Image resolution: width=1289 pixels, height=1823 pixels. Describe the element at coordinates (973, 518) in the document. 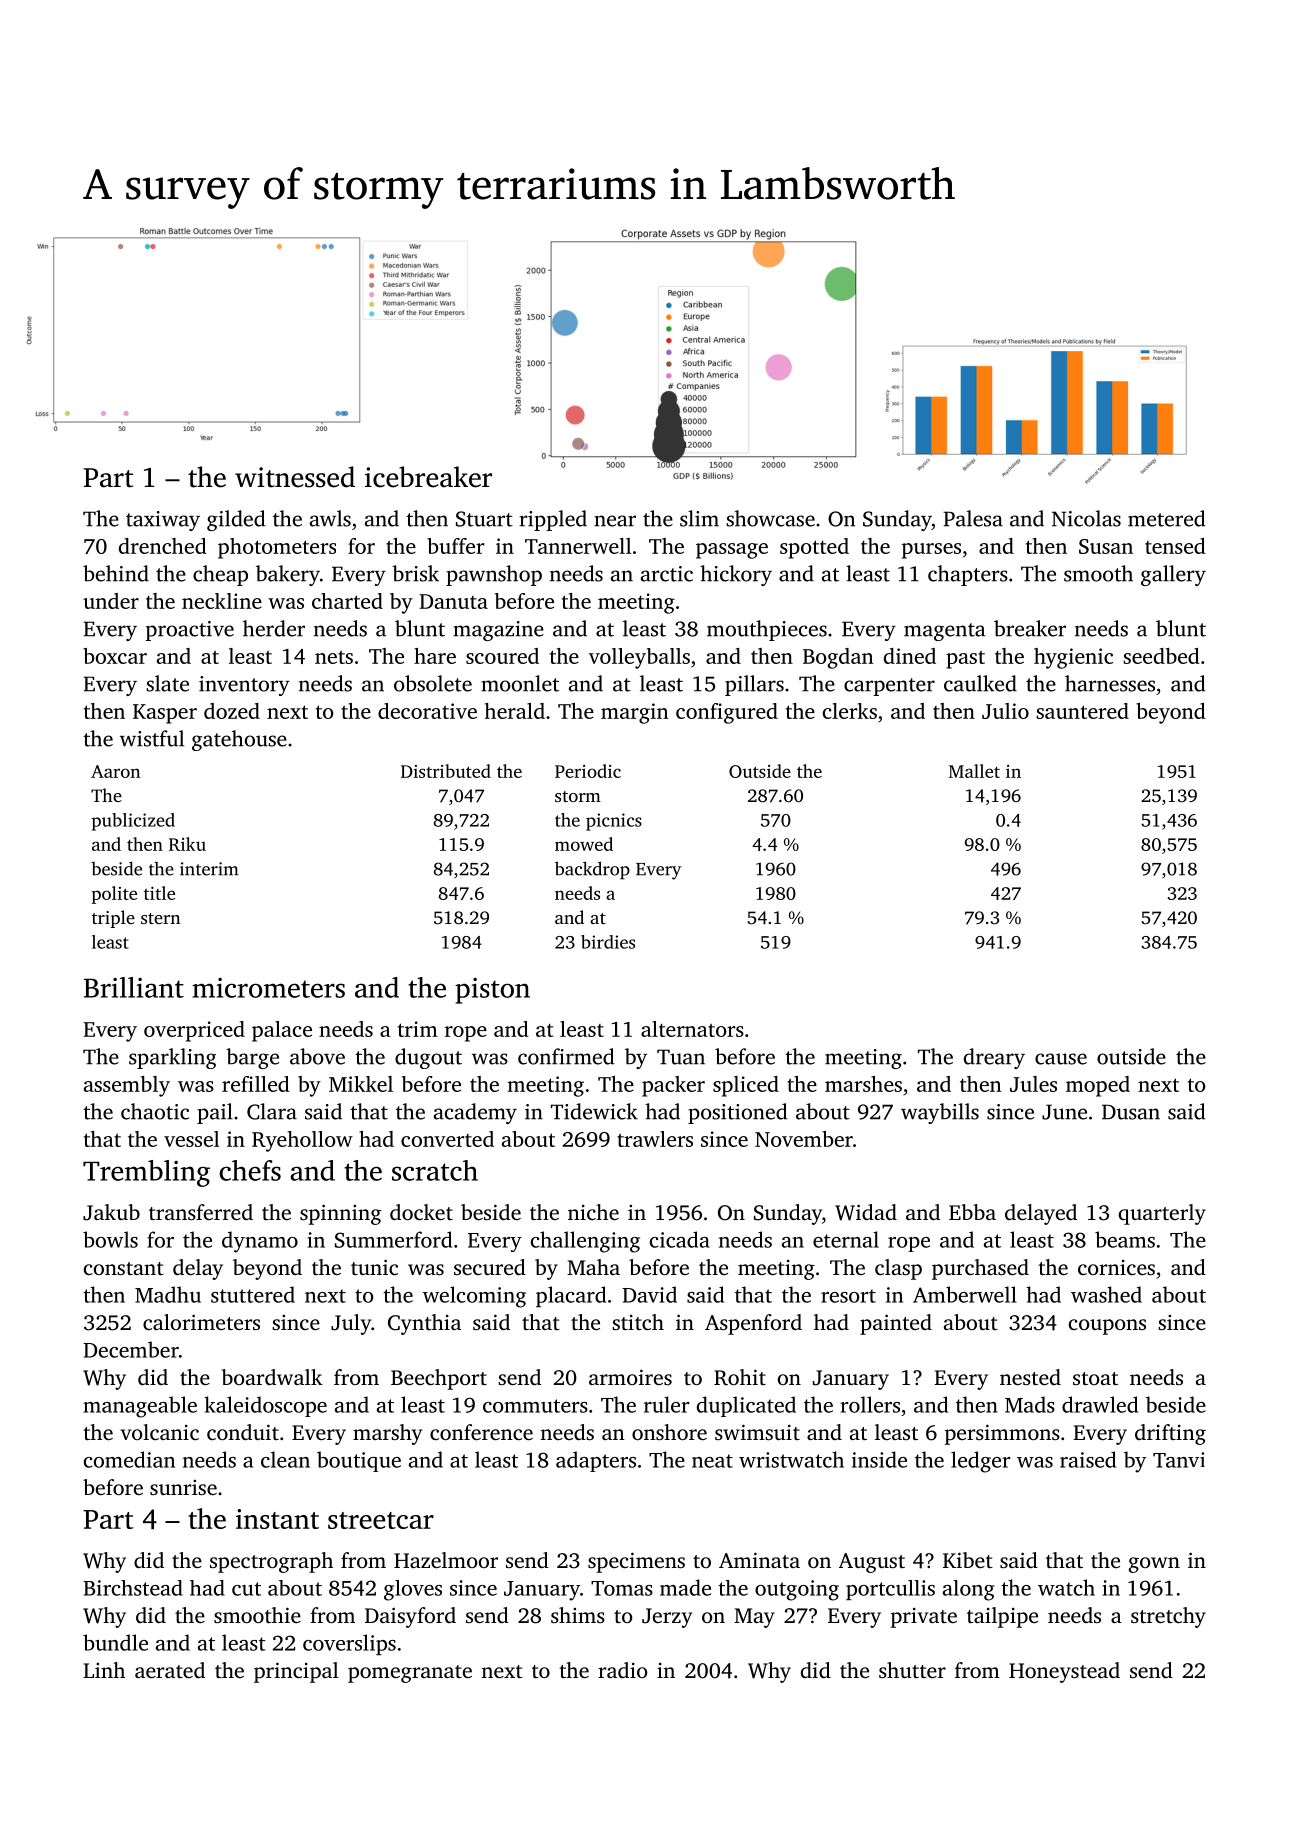

I see `Palesa` at that location.
